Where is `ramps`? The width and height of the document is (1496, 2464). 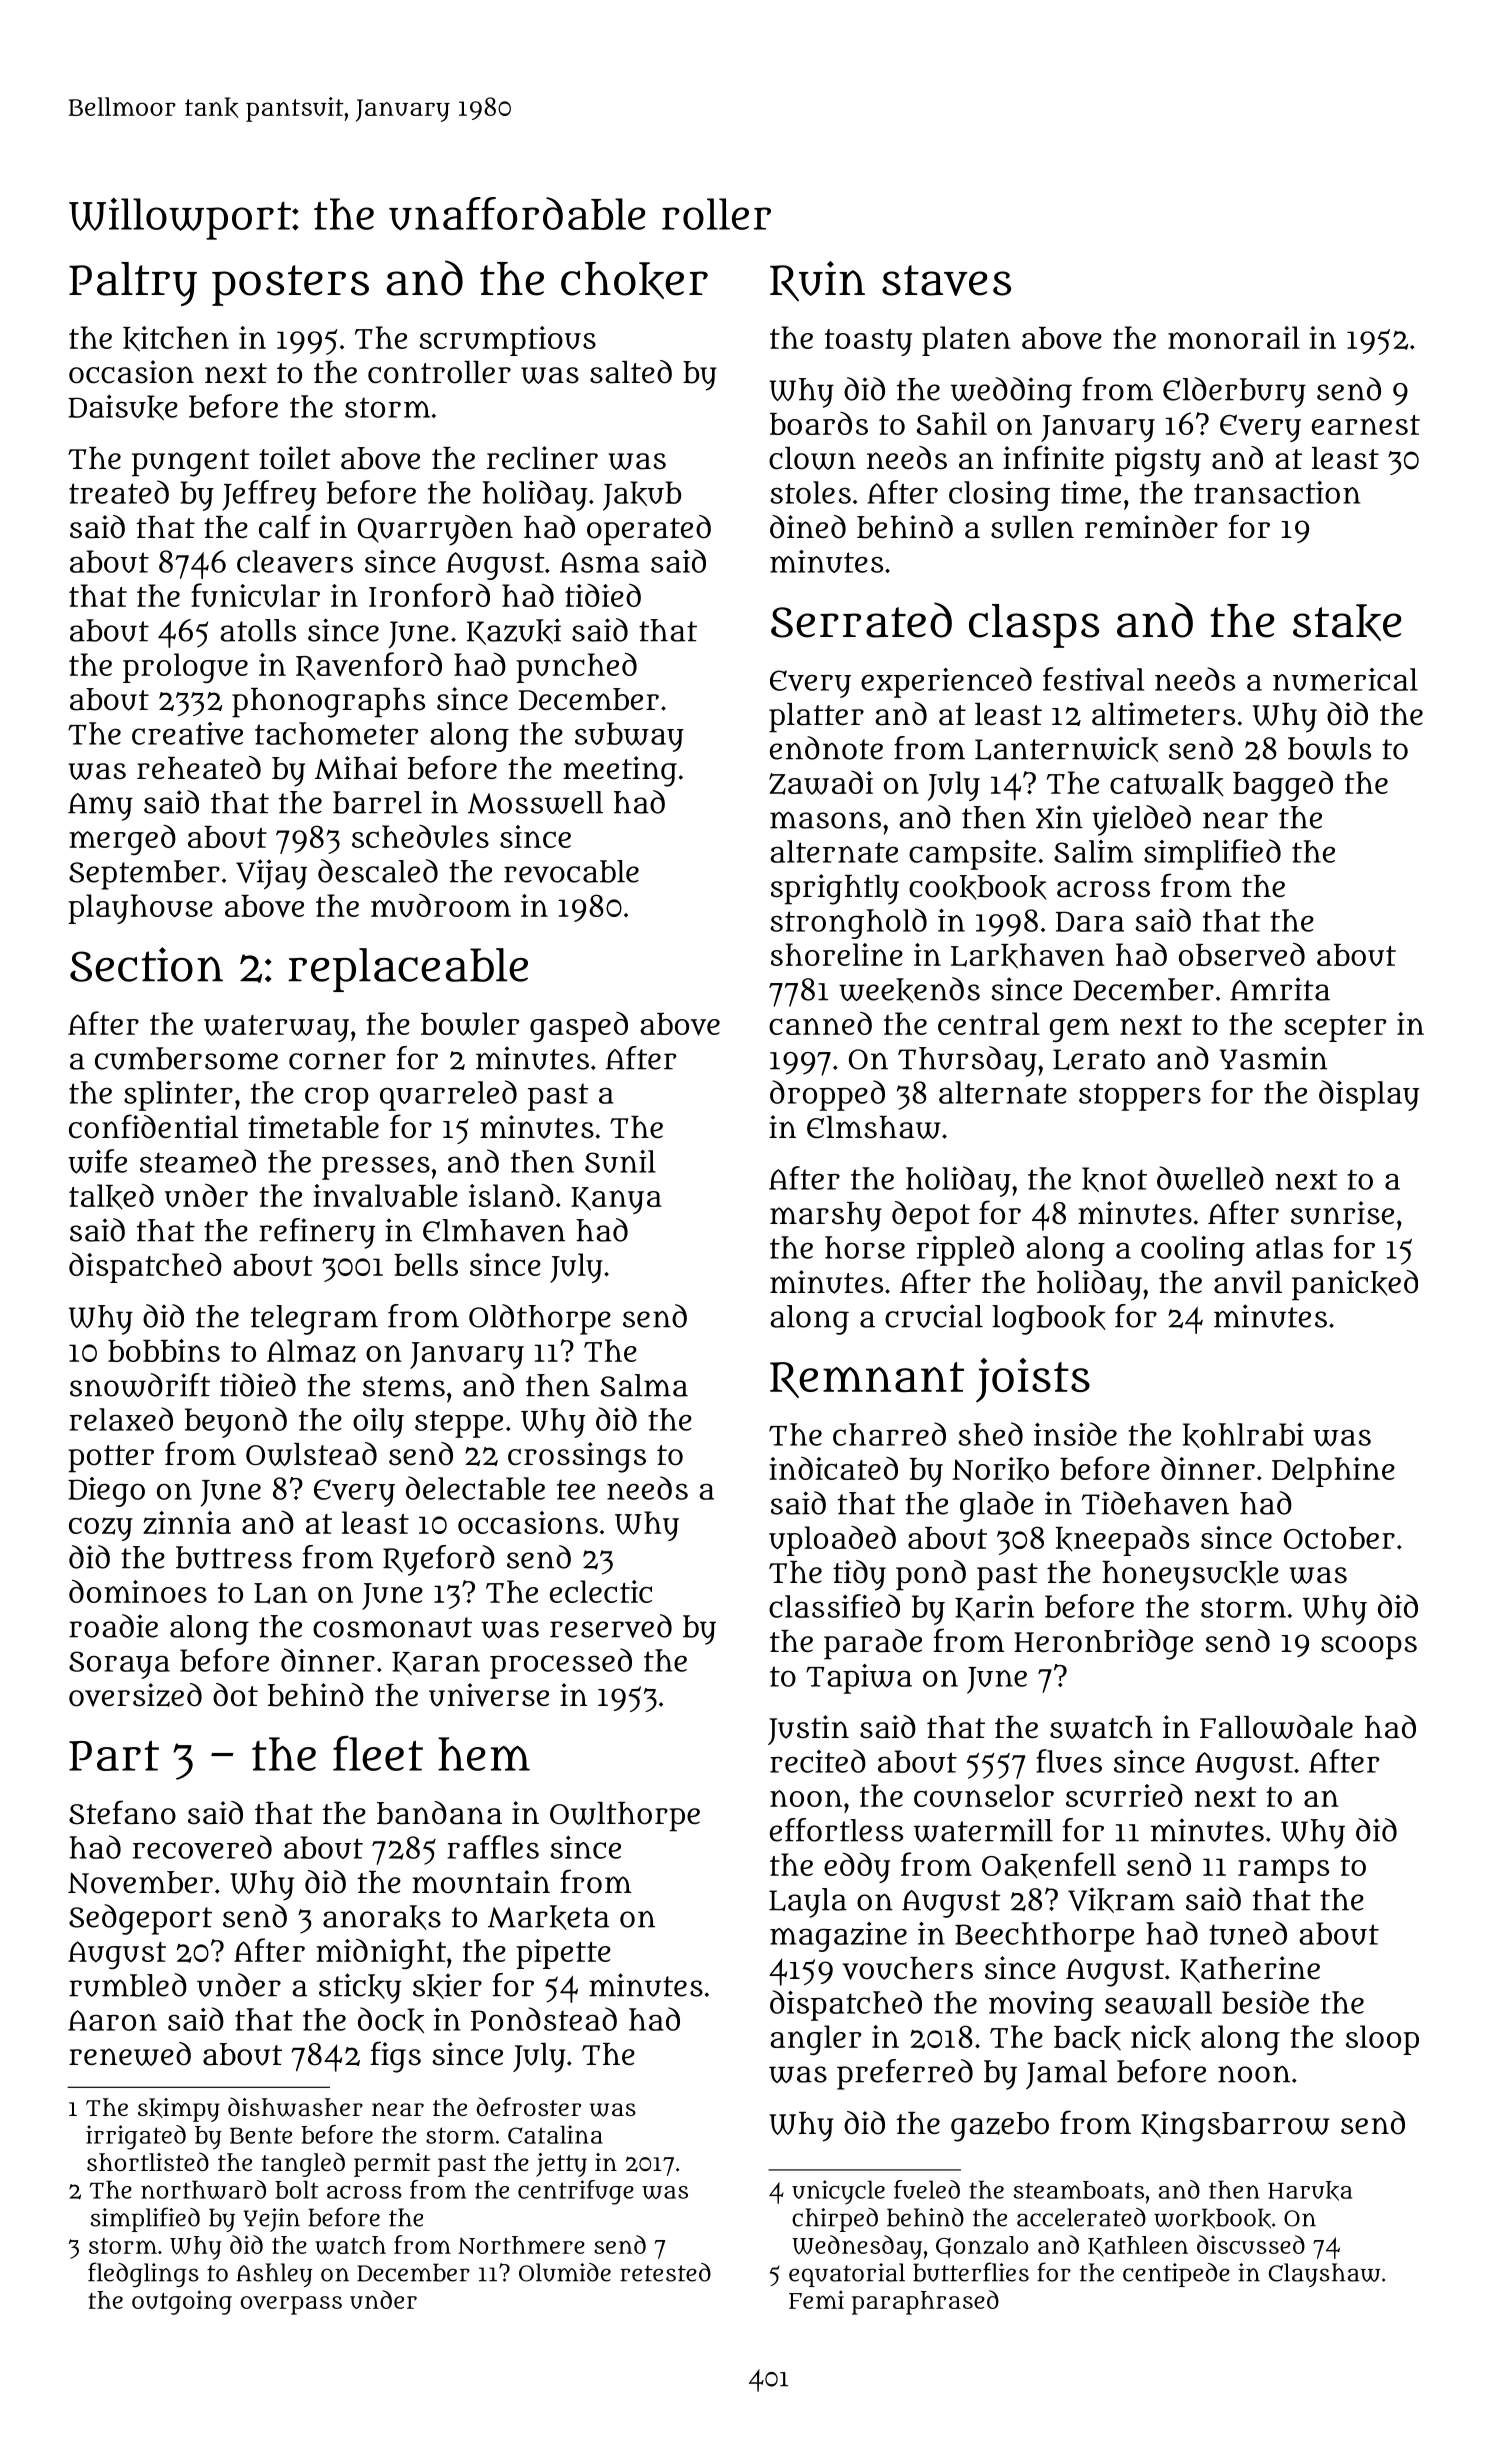 ramps is located at coordinates (1283, 1871).
